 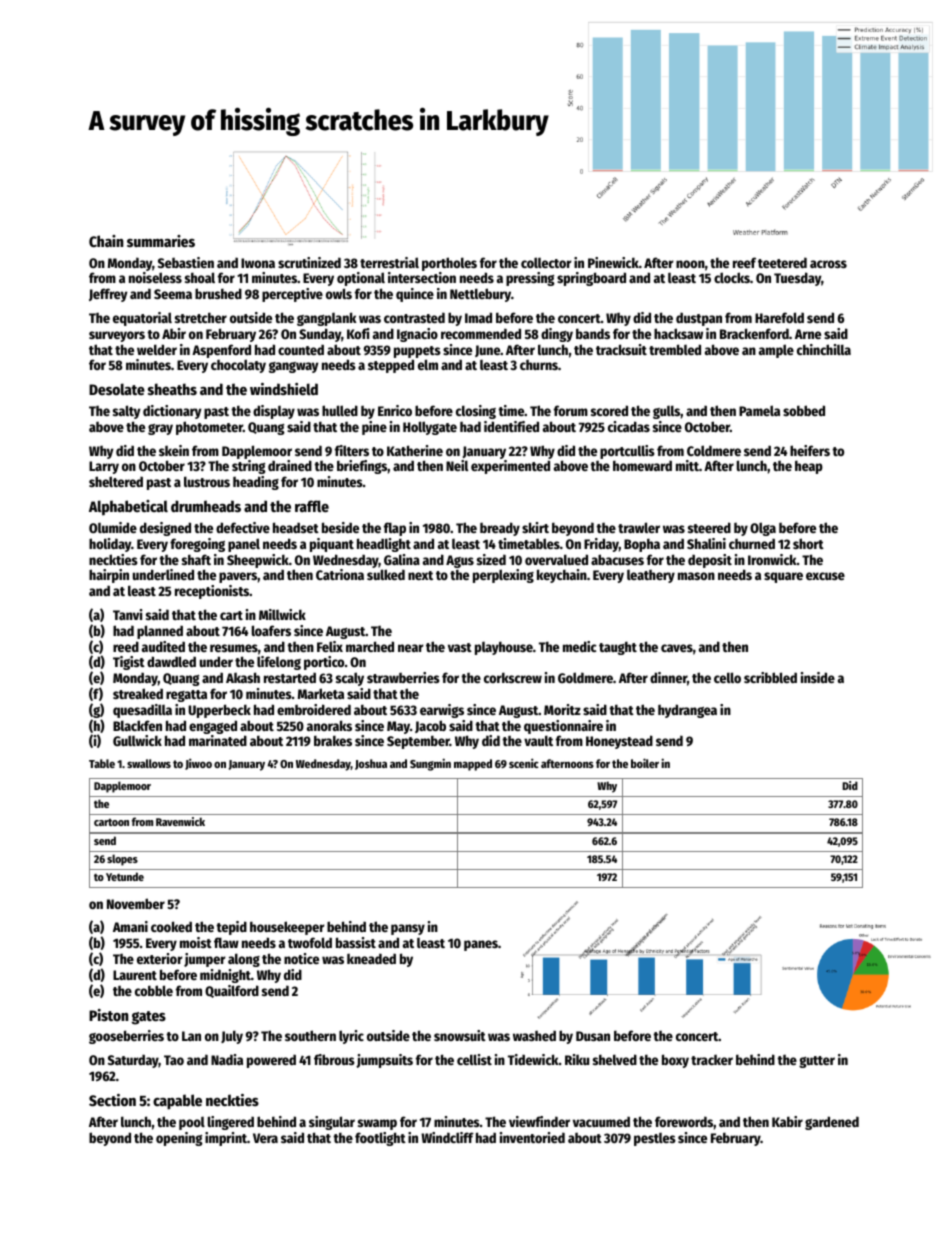 What do you see at coordinates (460, 561) in the screenshot?
I see `Agus` at bounding box center [460, 561].
